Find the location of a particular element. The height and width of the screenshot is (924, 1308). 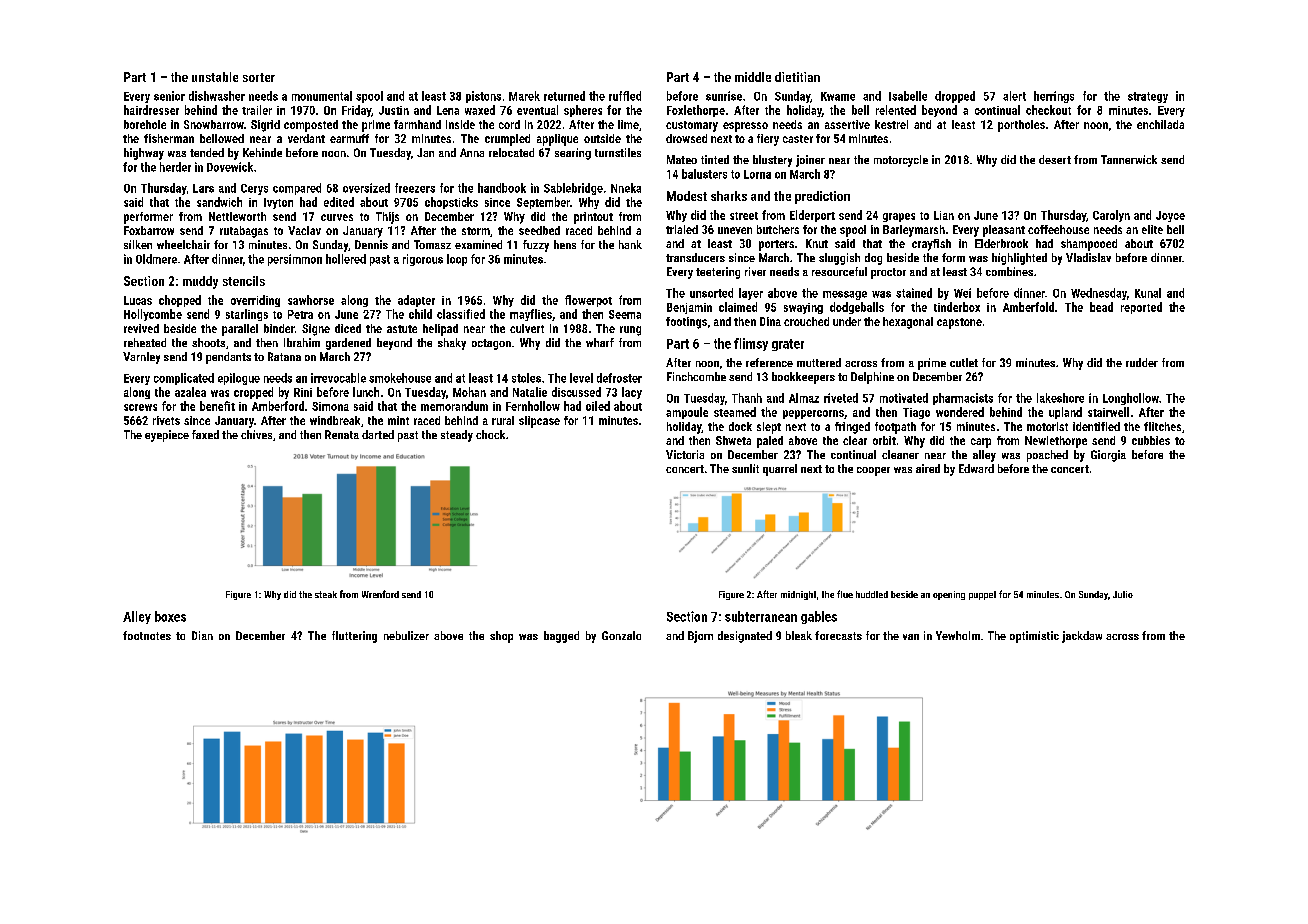

fuzzy is located at coordinates (536, 246).
